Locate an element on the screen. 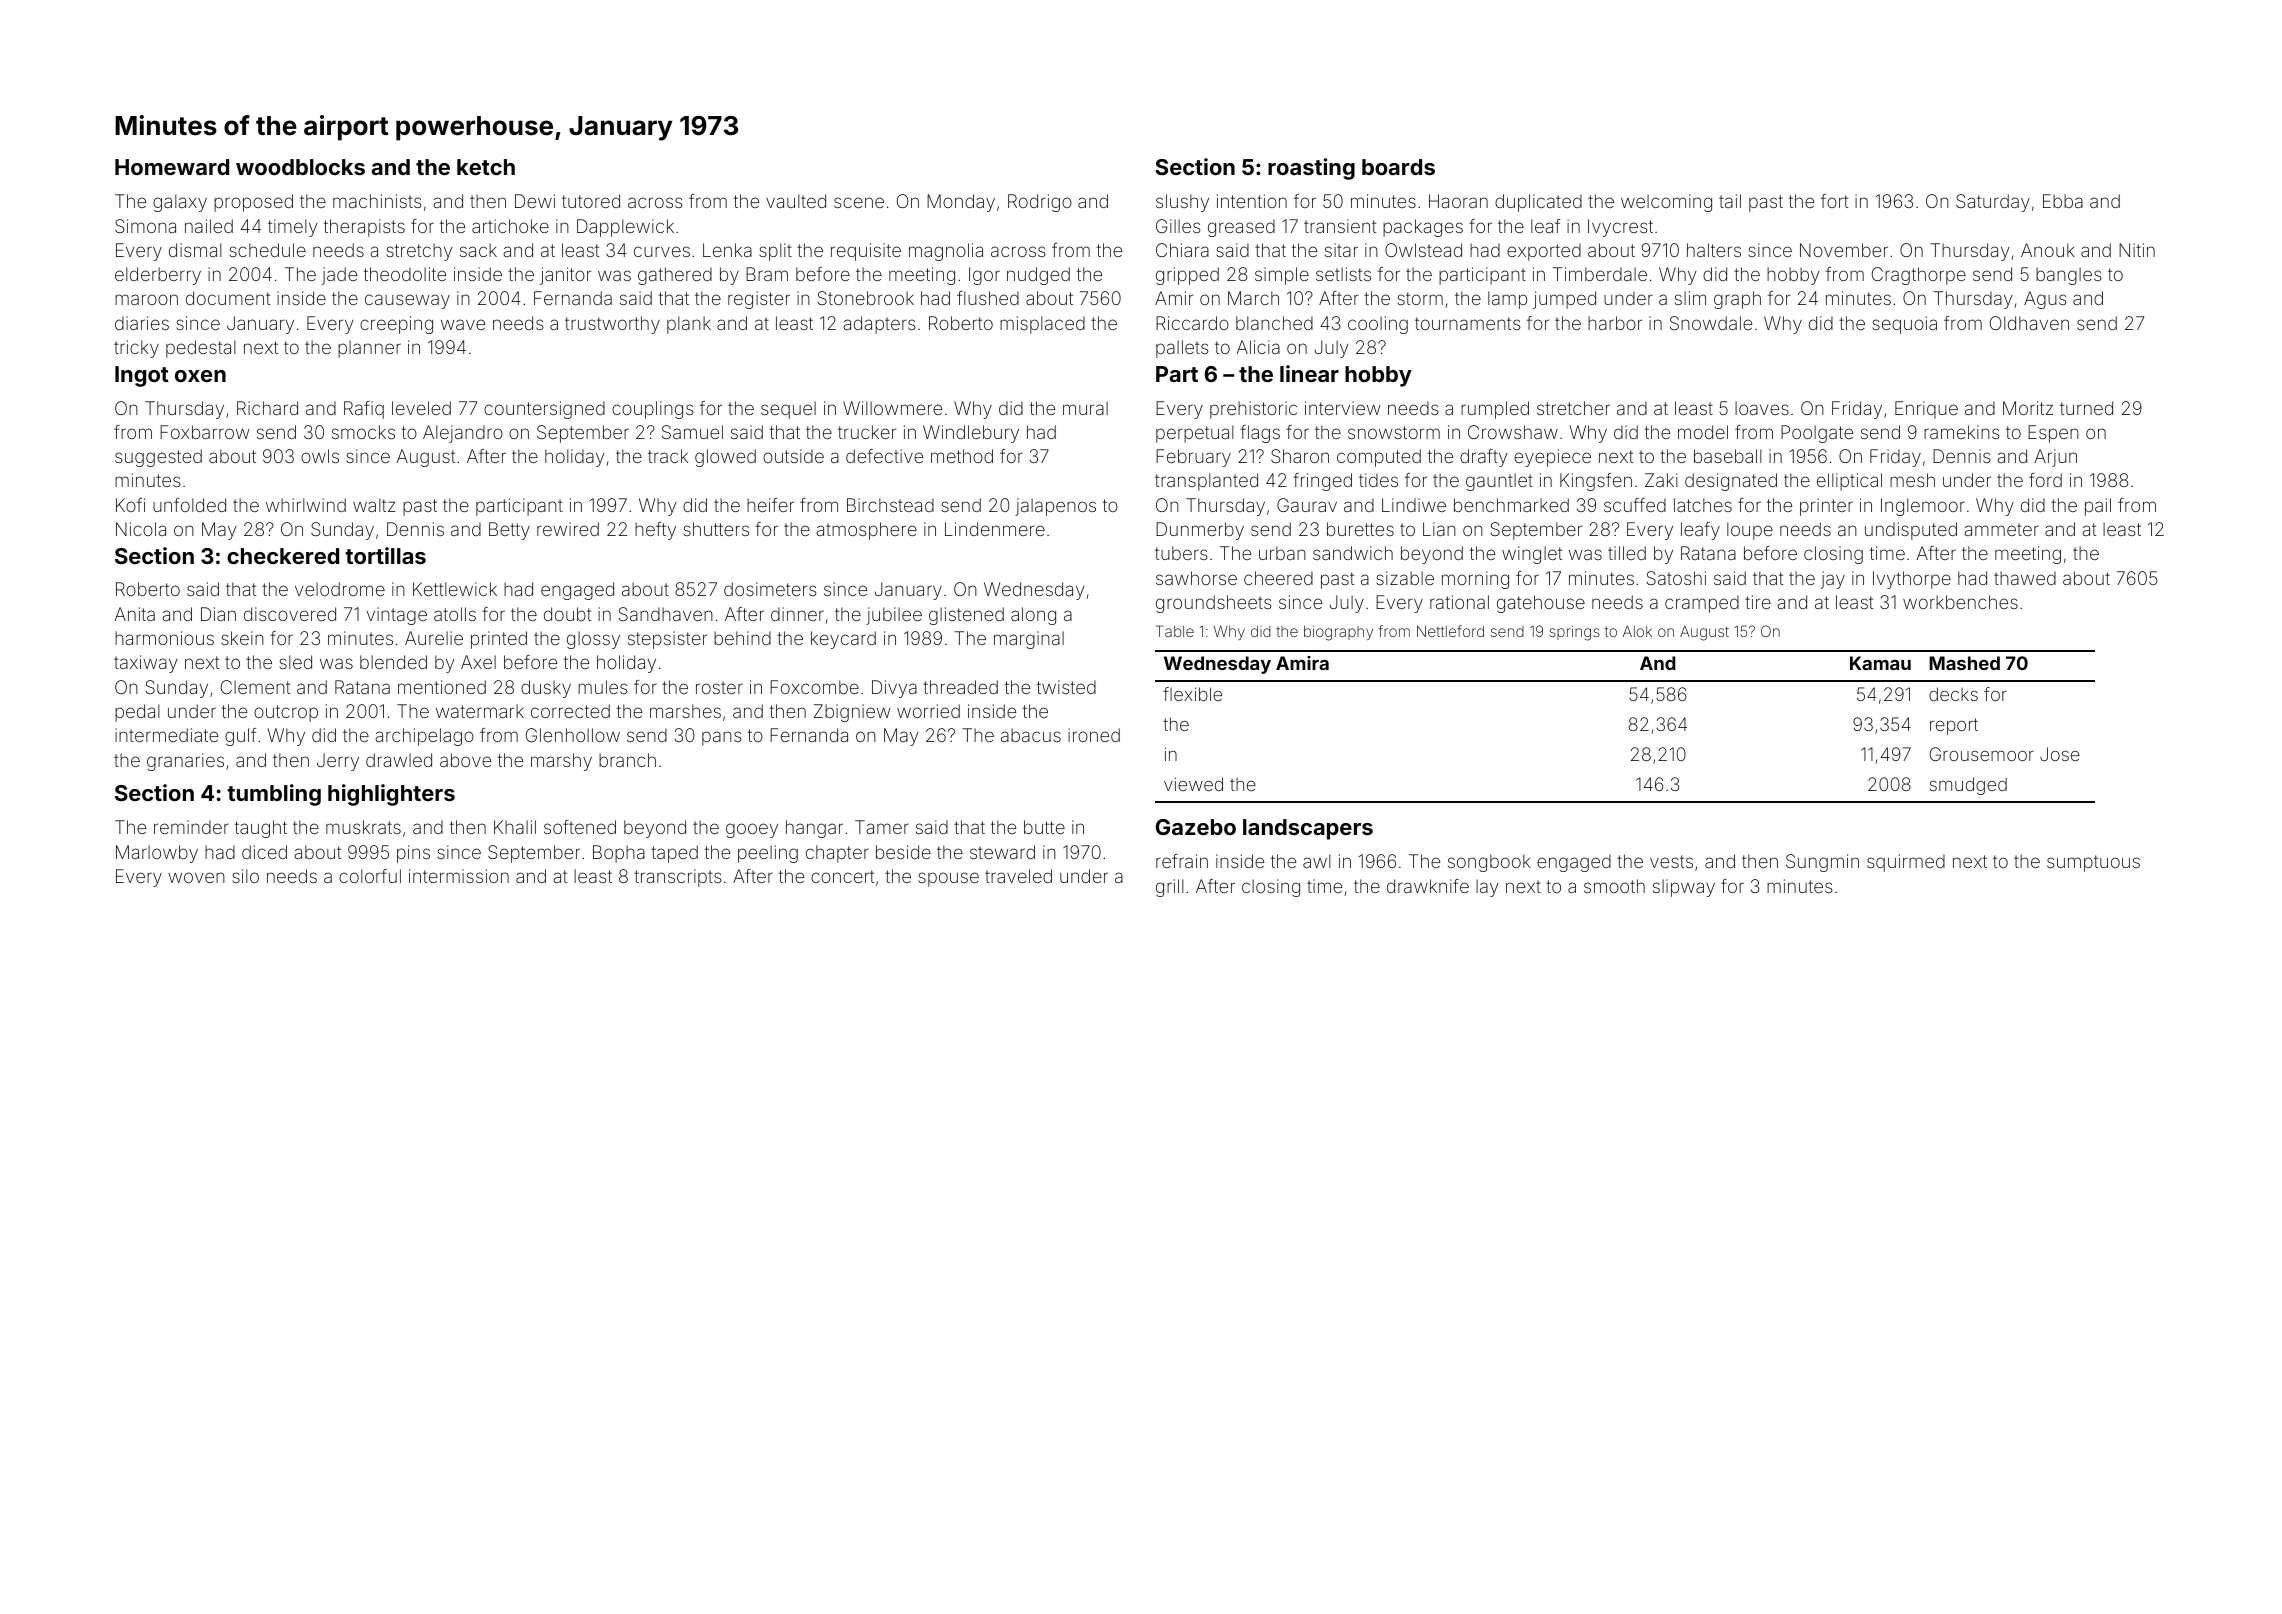  grill is located at coordinates (1170, 888).
